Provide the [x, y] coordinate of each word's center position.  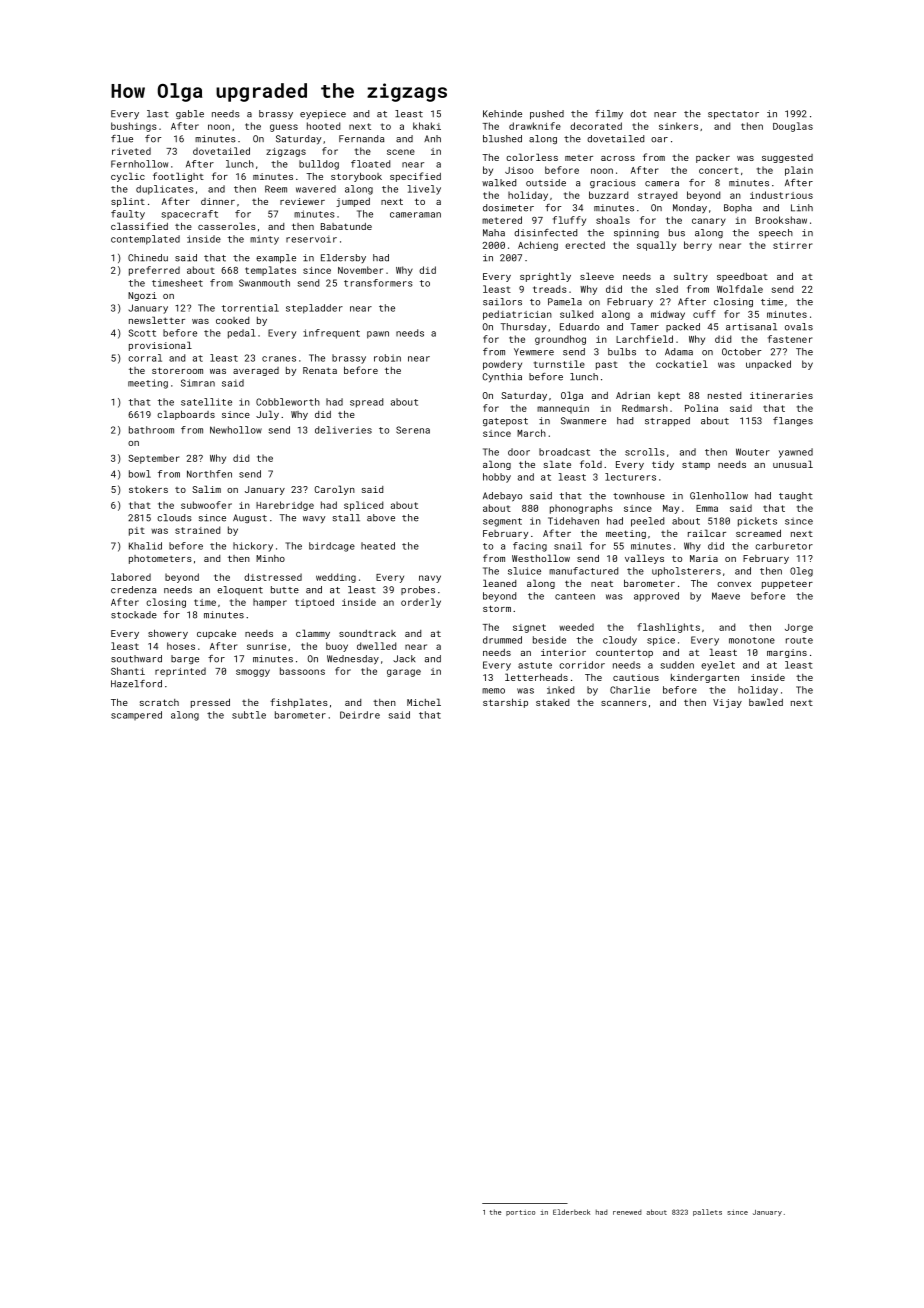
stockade [134, 615]
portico [520, 1213]
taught [795, 496]
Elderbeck [571, 1212]
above [381, 518]
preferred [154, 271]
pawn [378, 335]
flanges [793, 421]
